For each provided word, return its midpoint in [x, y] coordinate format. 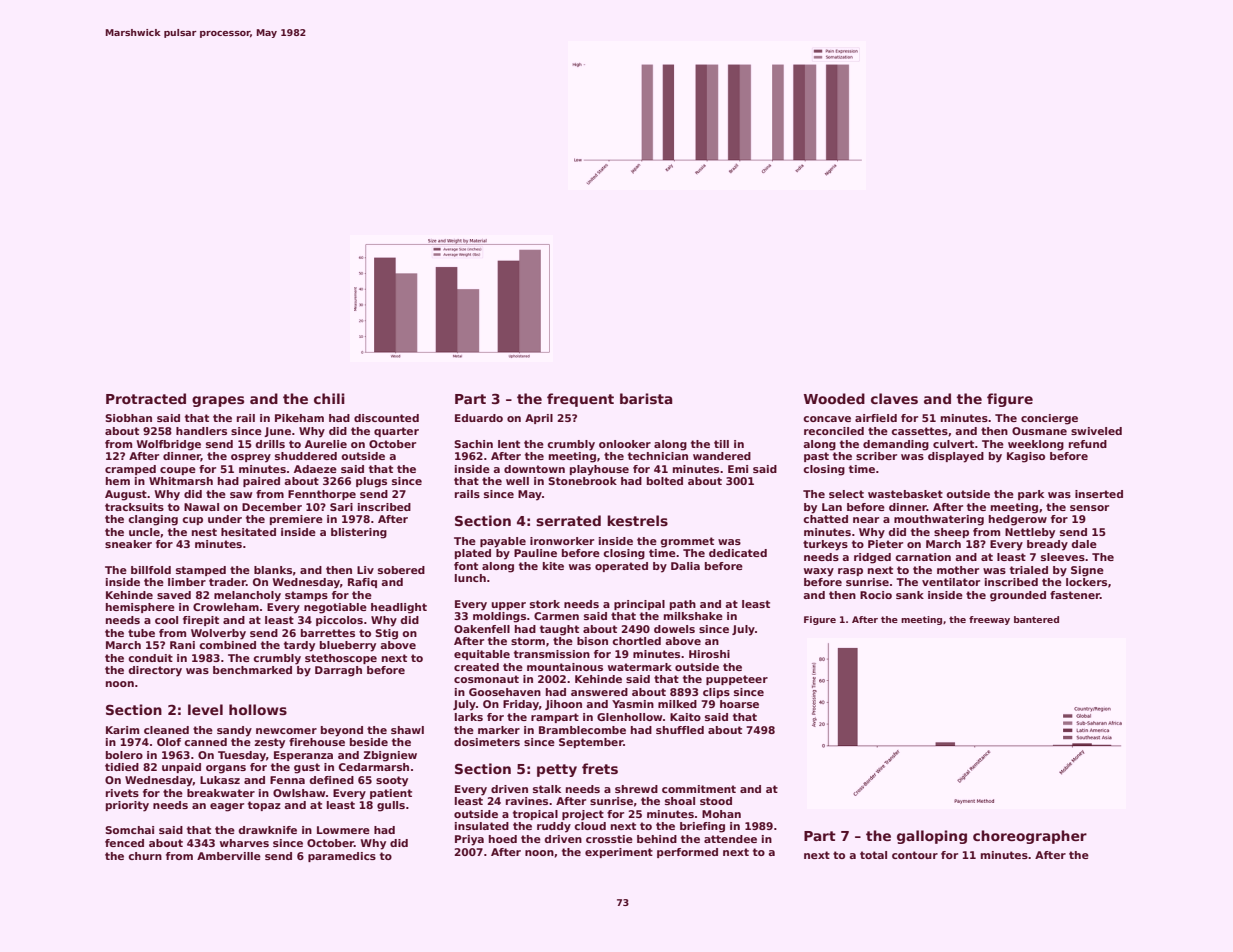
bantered [1036, 619]
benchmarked [252, 670]
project [583, 815]
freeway [989, 620]
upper [508, 606]
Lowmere [343, 830]
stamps [306, 596]
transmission [552, 654]
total [873, 855]
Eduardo [479, 418]
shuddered [306, 456]
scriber [876, 456]
